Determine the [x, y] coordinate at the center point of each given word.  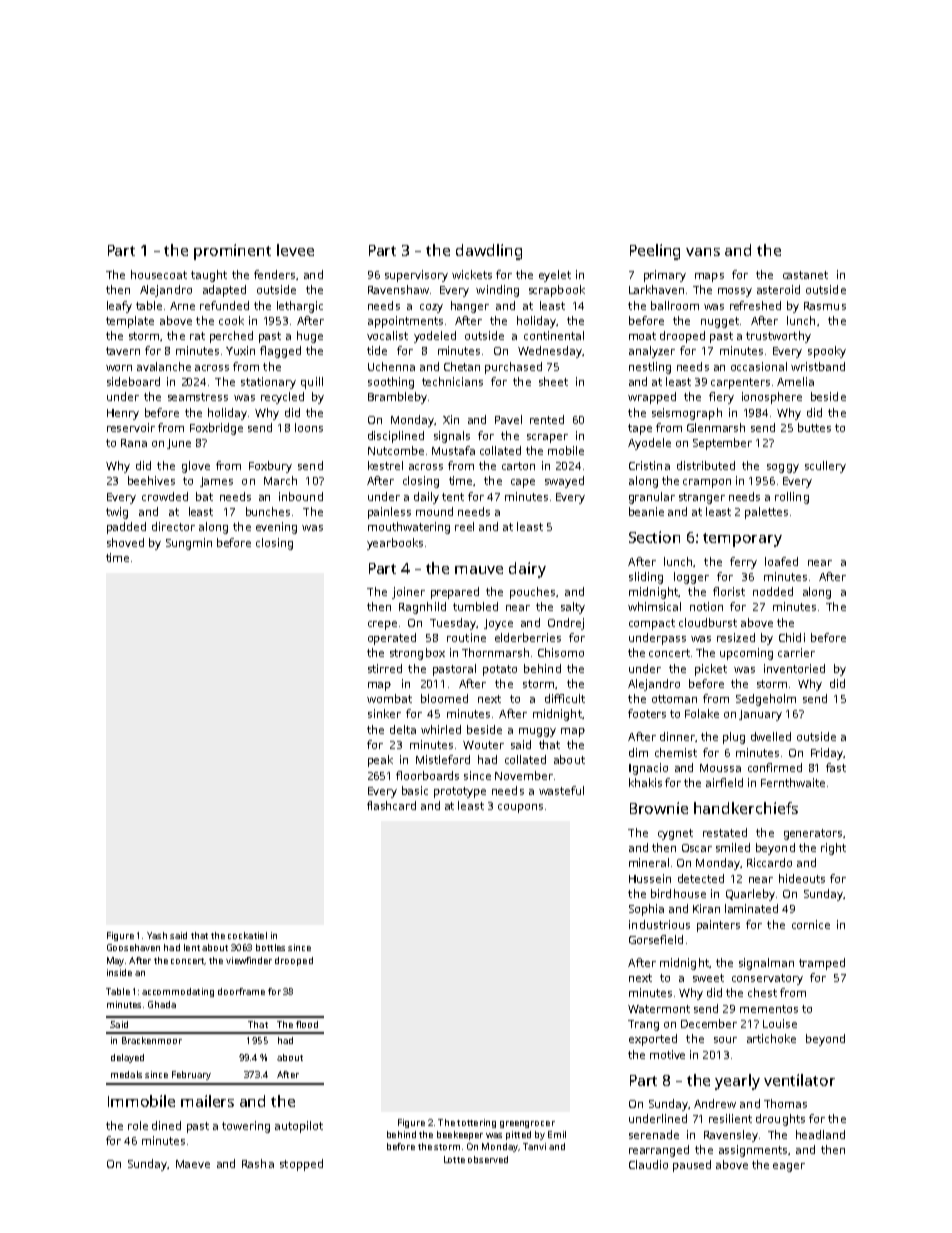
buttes [814, 427]
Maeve [193, 1164]
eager [789, 1167]
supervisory [416, 276]
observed [488, 1159]
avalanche [164, 366]
